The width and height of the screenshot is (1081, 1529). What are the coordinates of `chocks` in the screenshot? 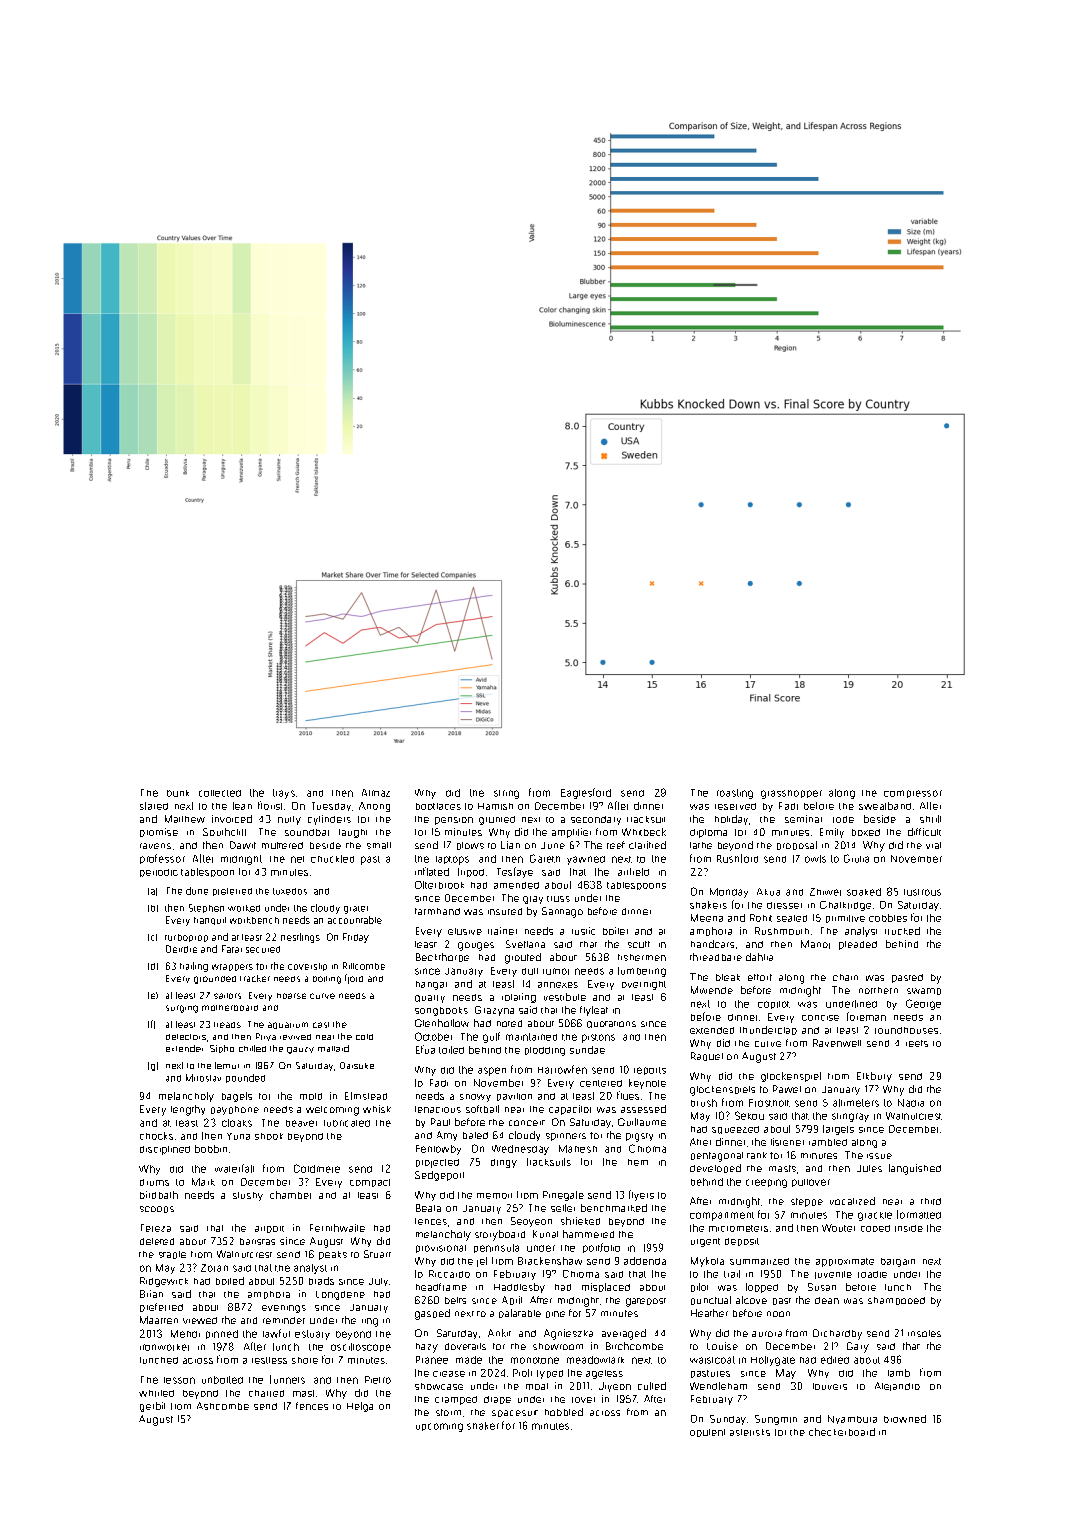 It's located at (156, 1136).
